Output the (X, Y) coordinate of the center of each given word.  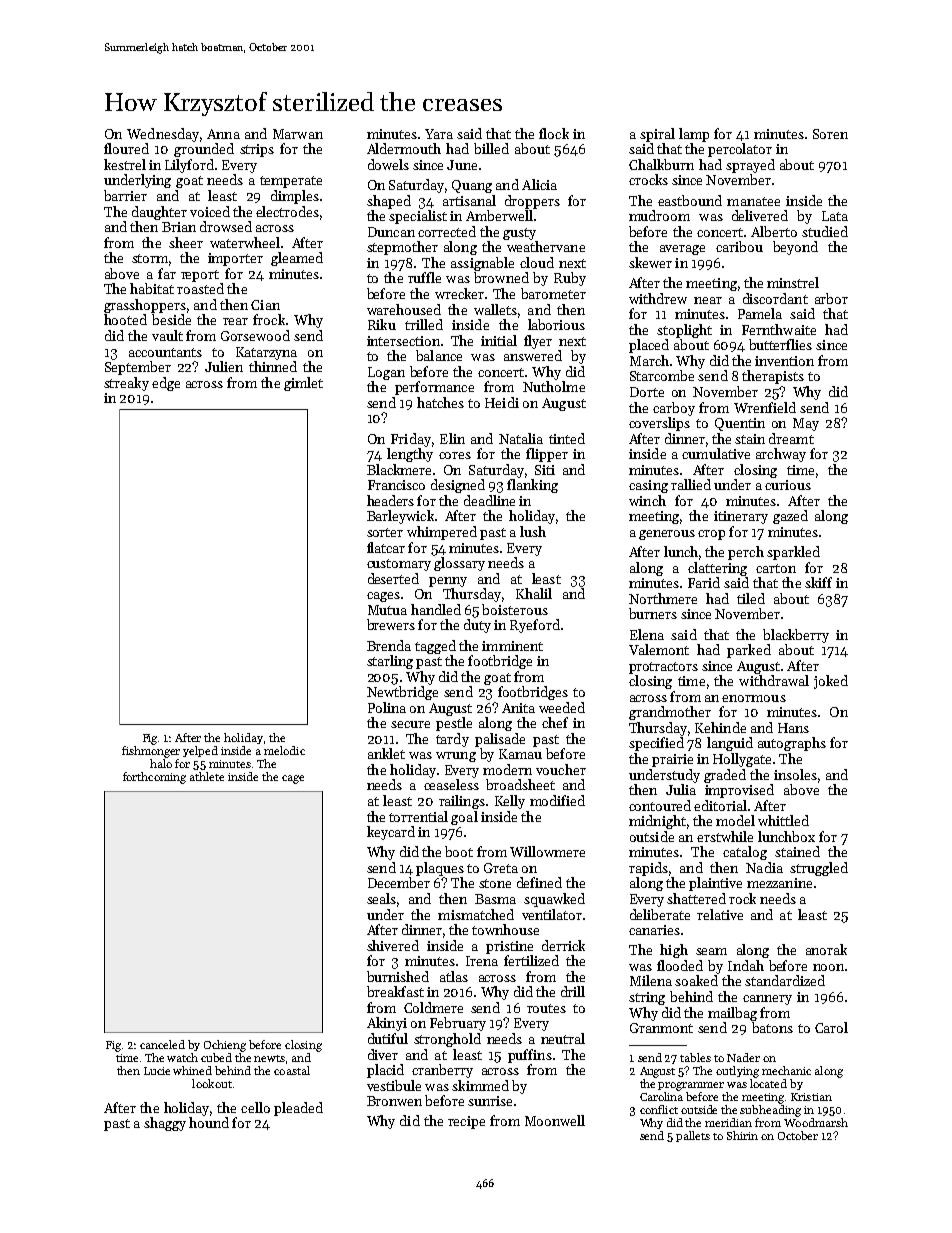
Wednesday (163, 135)
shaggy (165, 1124)
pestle (454, 724)
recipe (466, 1122)
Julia (681, 789)
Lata (835, 216)
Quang (472, 186)
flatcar (386, 547)
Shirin (742, 1135)
